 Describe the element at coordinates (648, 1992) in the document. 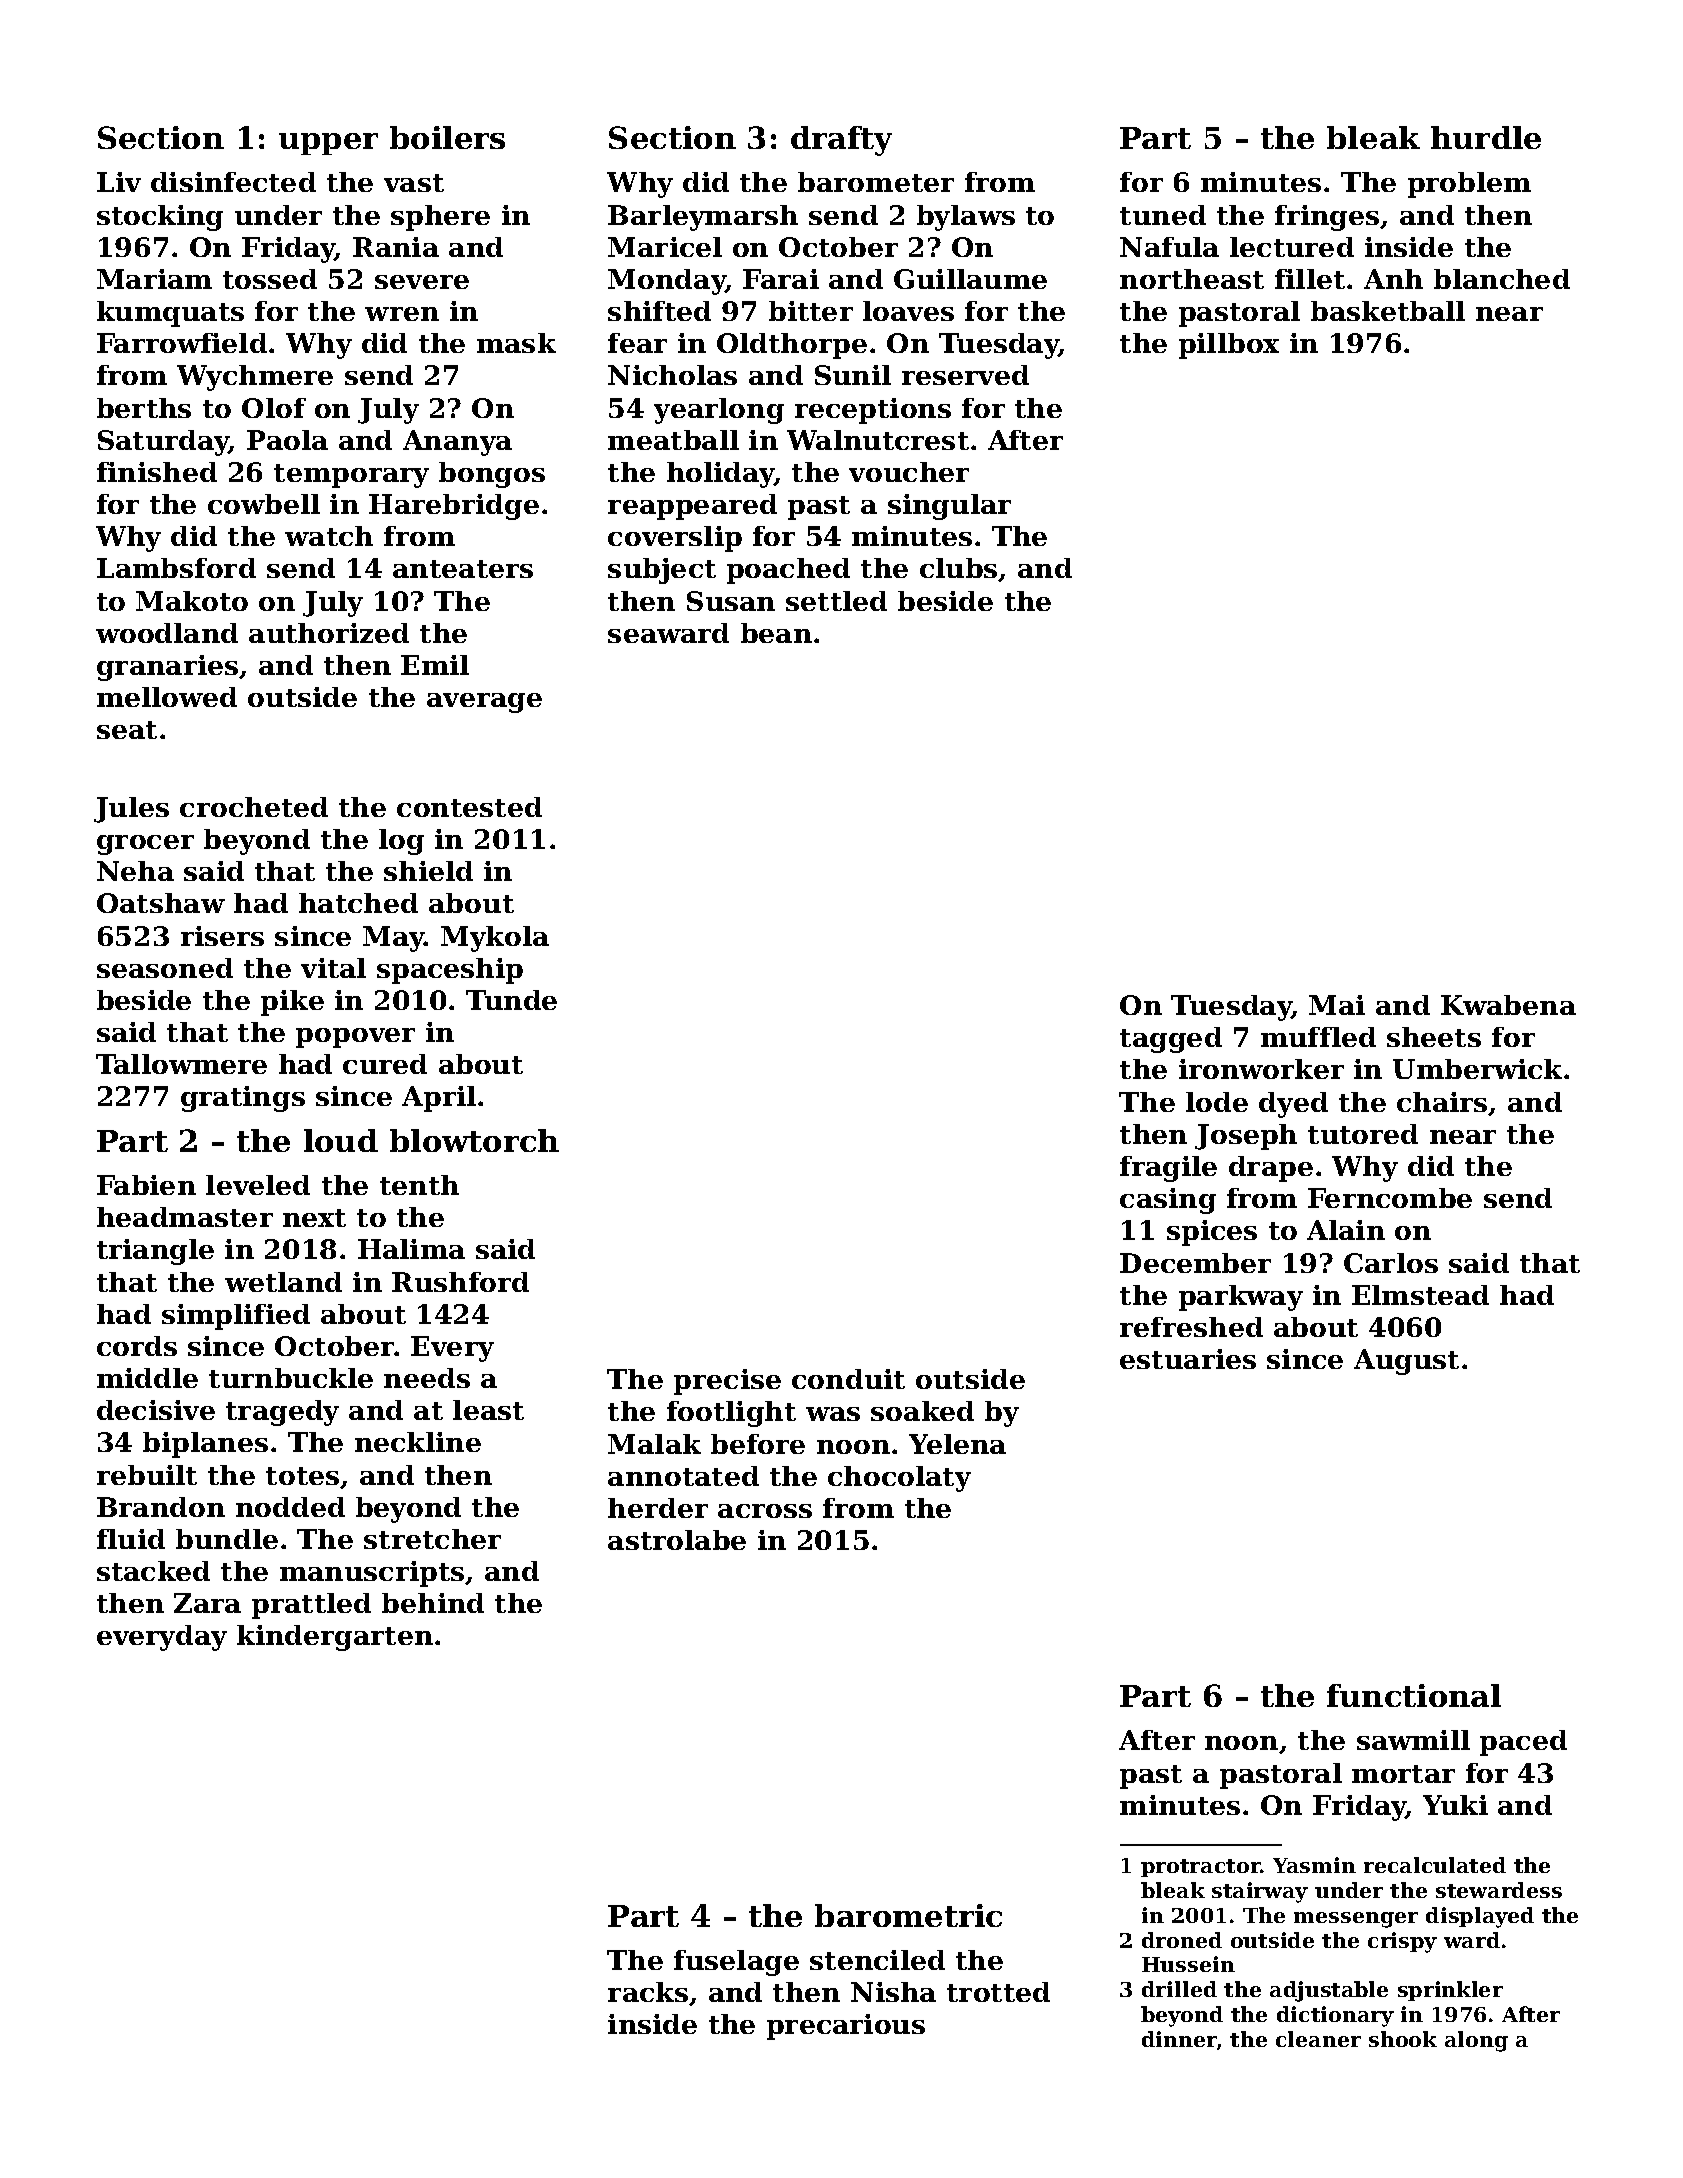

I see `racks` at that location.
